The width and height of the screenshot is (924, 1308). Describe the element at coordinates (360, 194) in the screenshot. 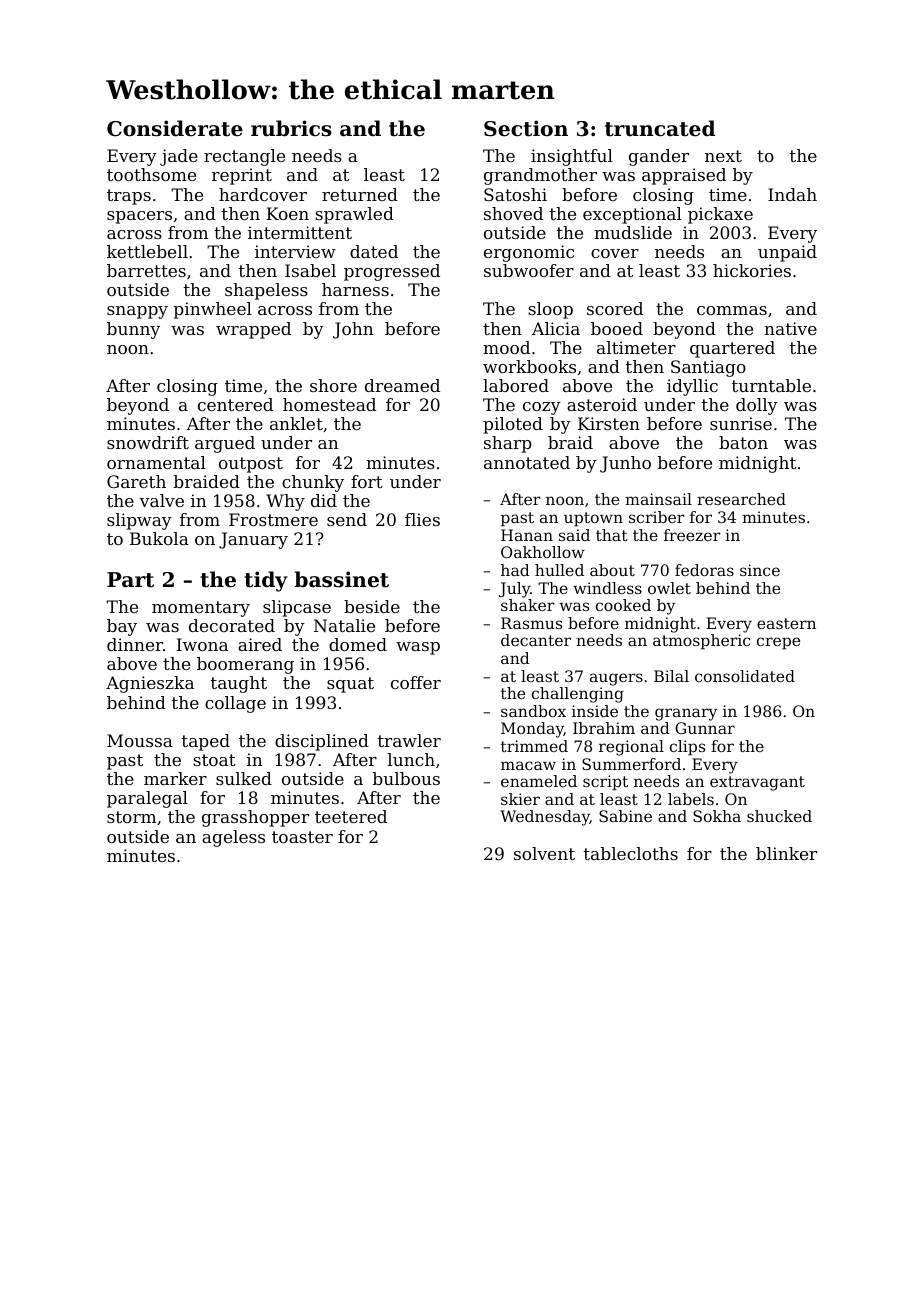

I see `returned` at that location.
